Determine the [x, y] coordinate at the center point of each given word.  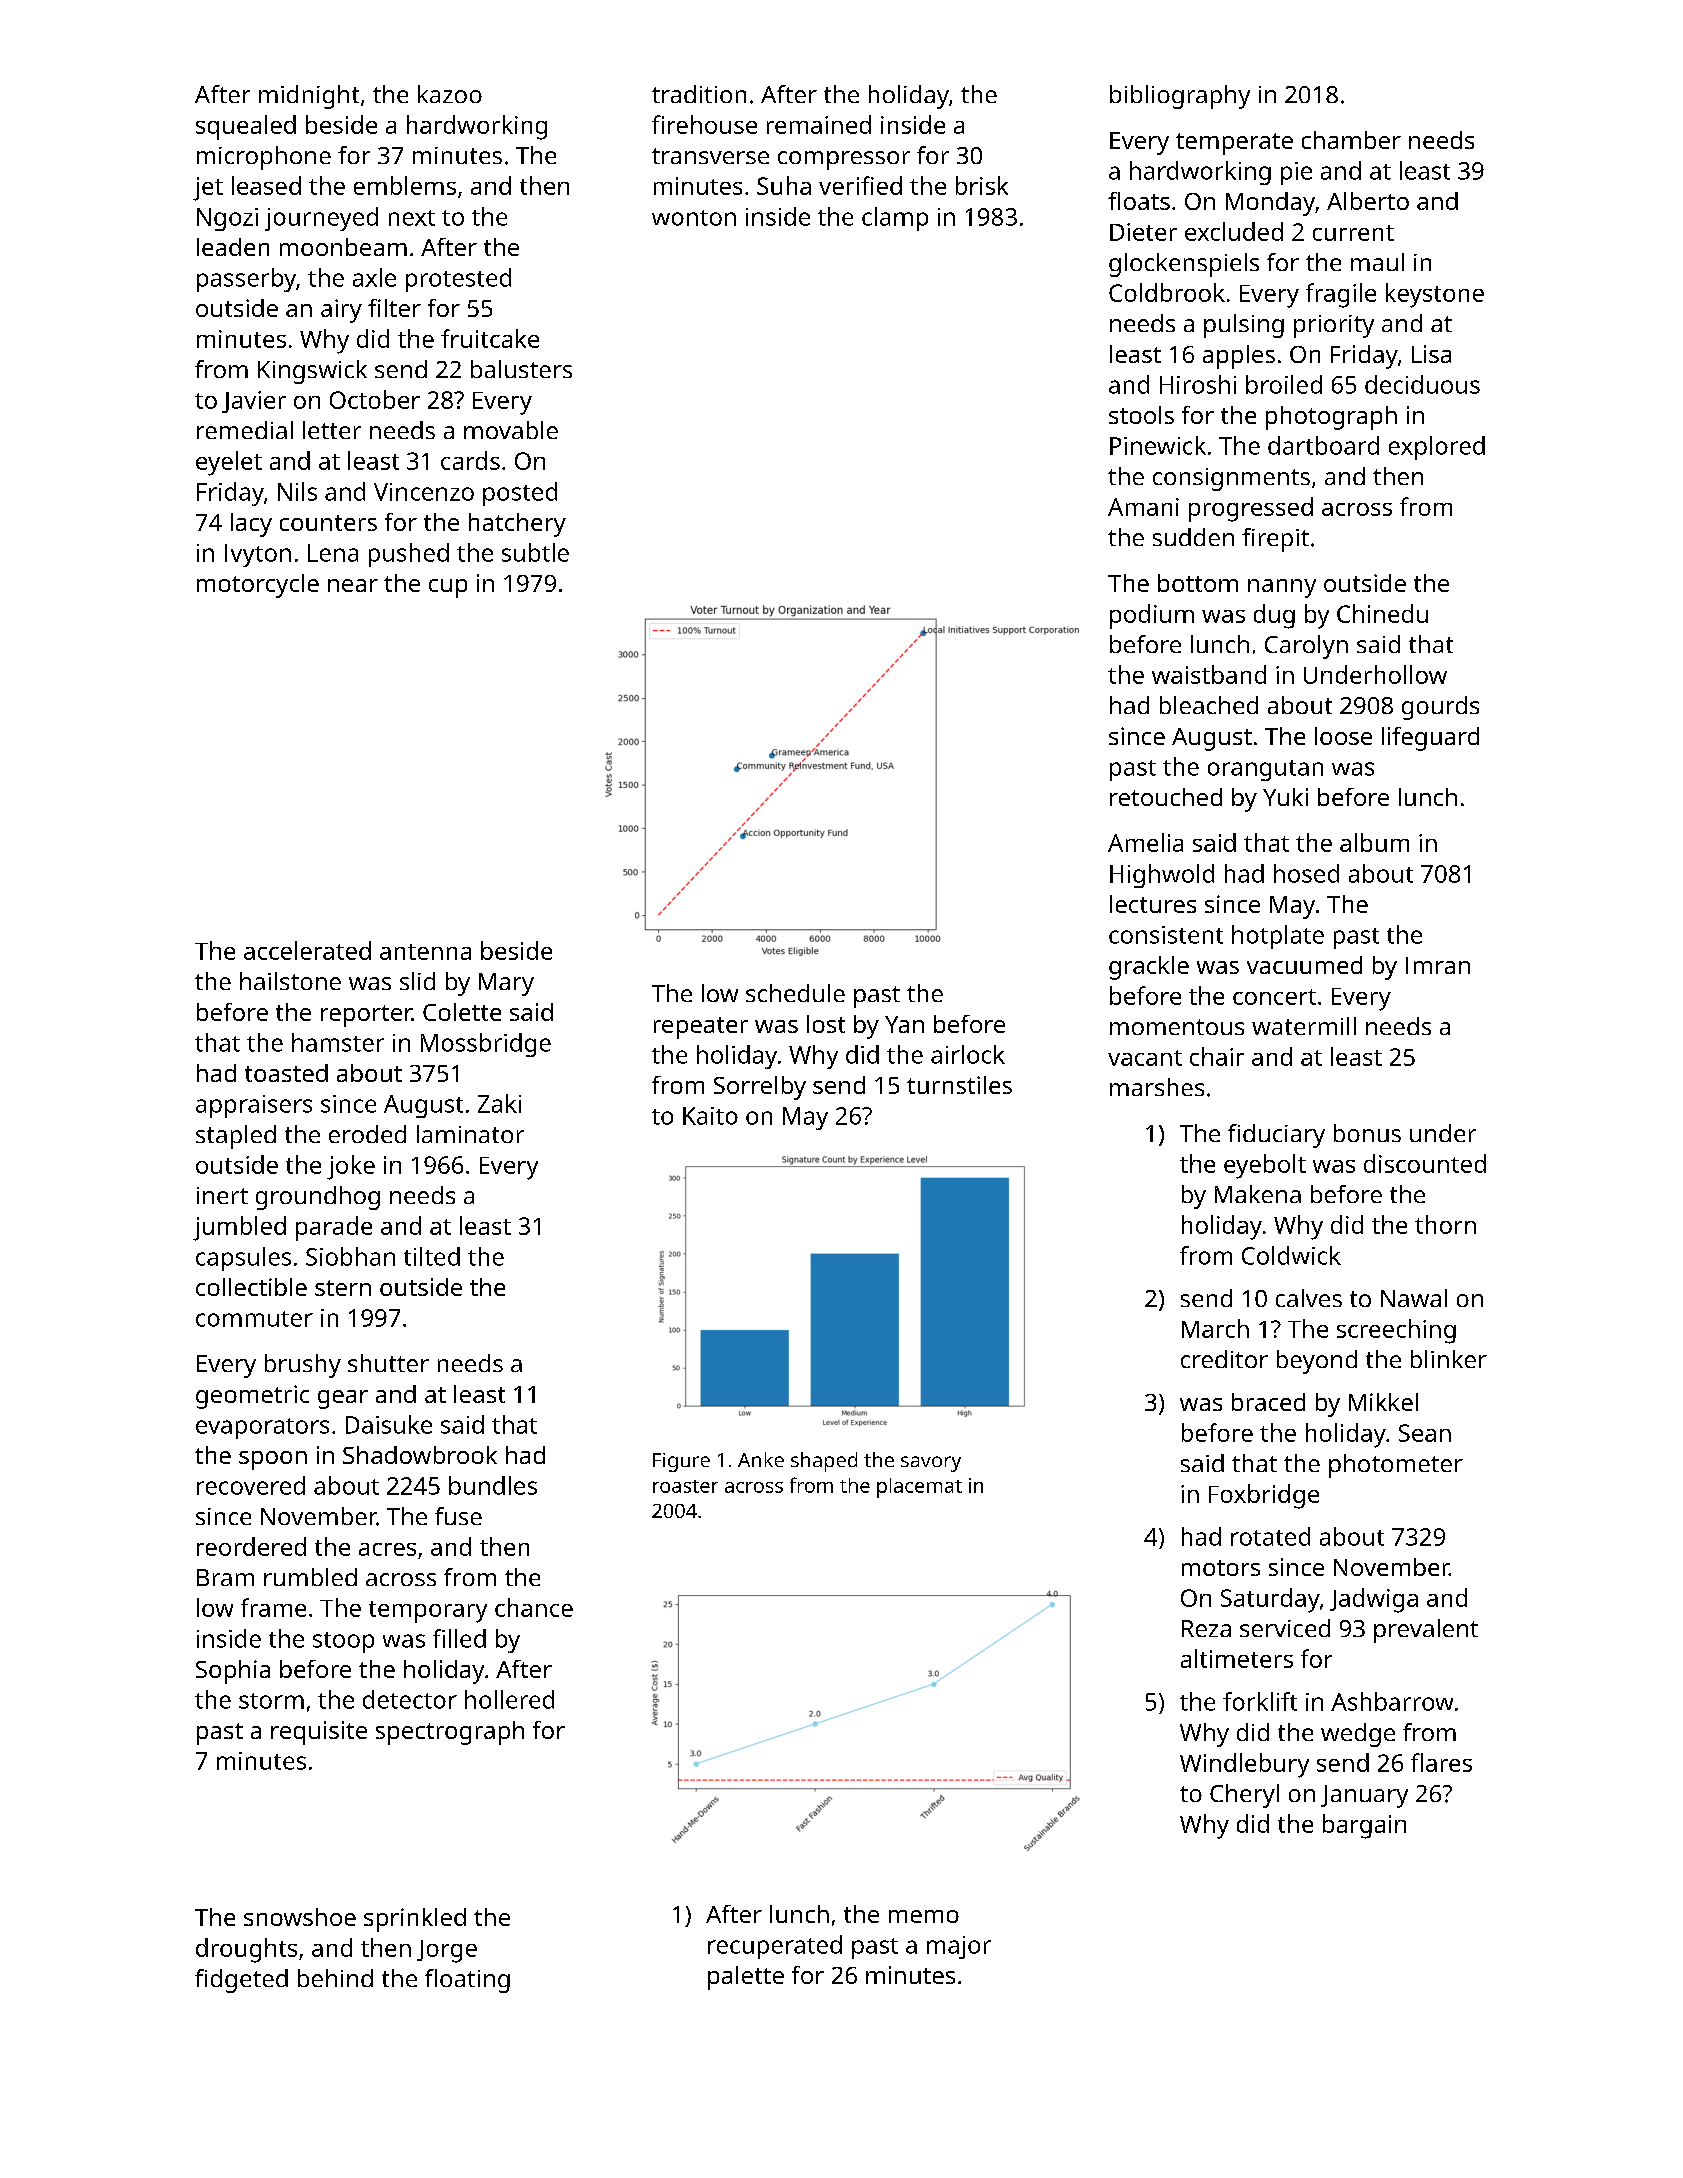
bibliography [1180, 97]
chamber [1351, 140]
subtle [535, 552]
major [959, 1947]
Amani [1143, 507]
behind [335, 1978]
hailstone [290, 981]
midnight [309, 97]
